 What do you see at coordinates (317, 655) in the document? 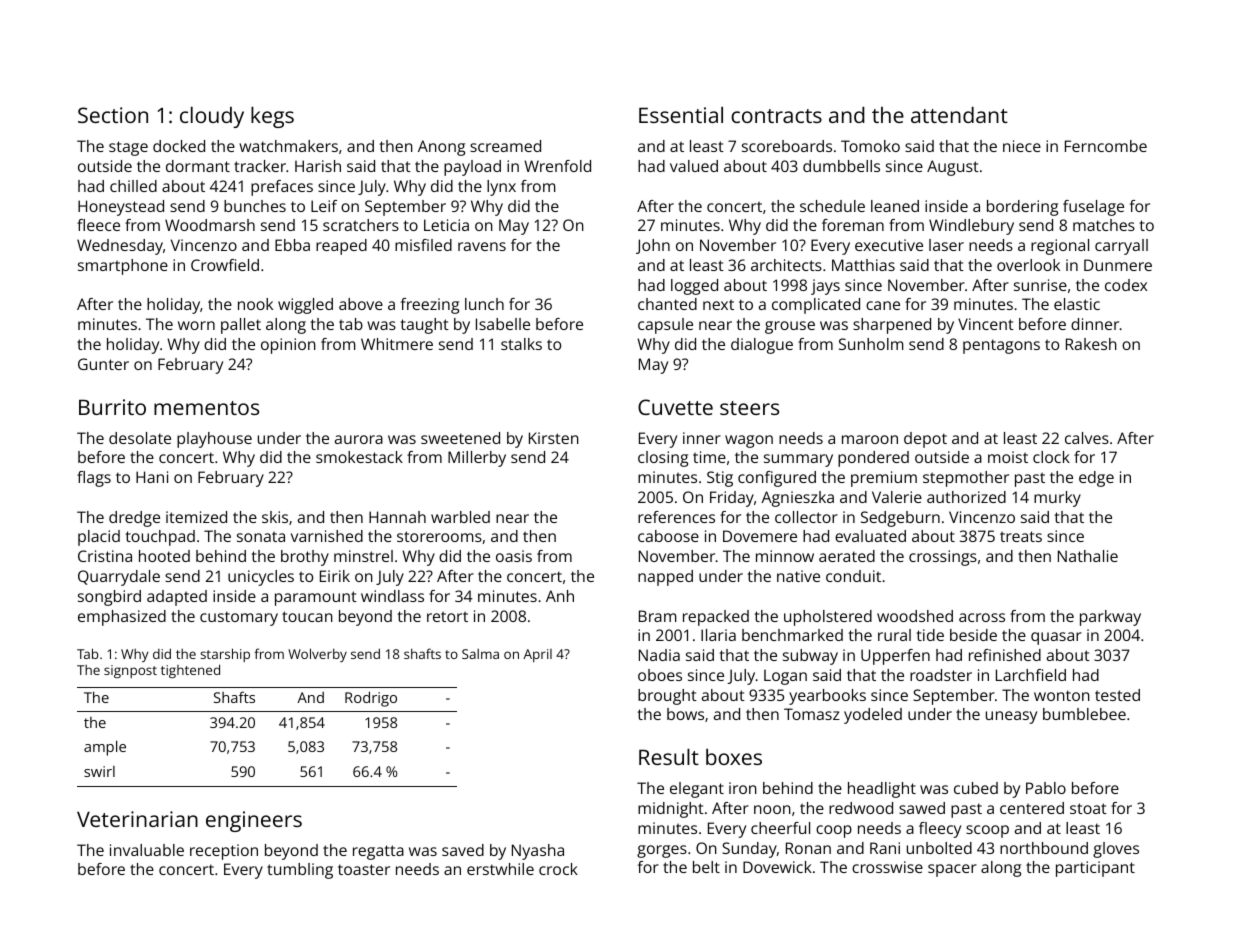
I see `Wolverby` at bounding box center [317, 655].
